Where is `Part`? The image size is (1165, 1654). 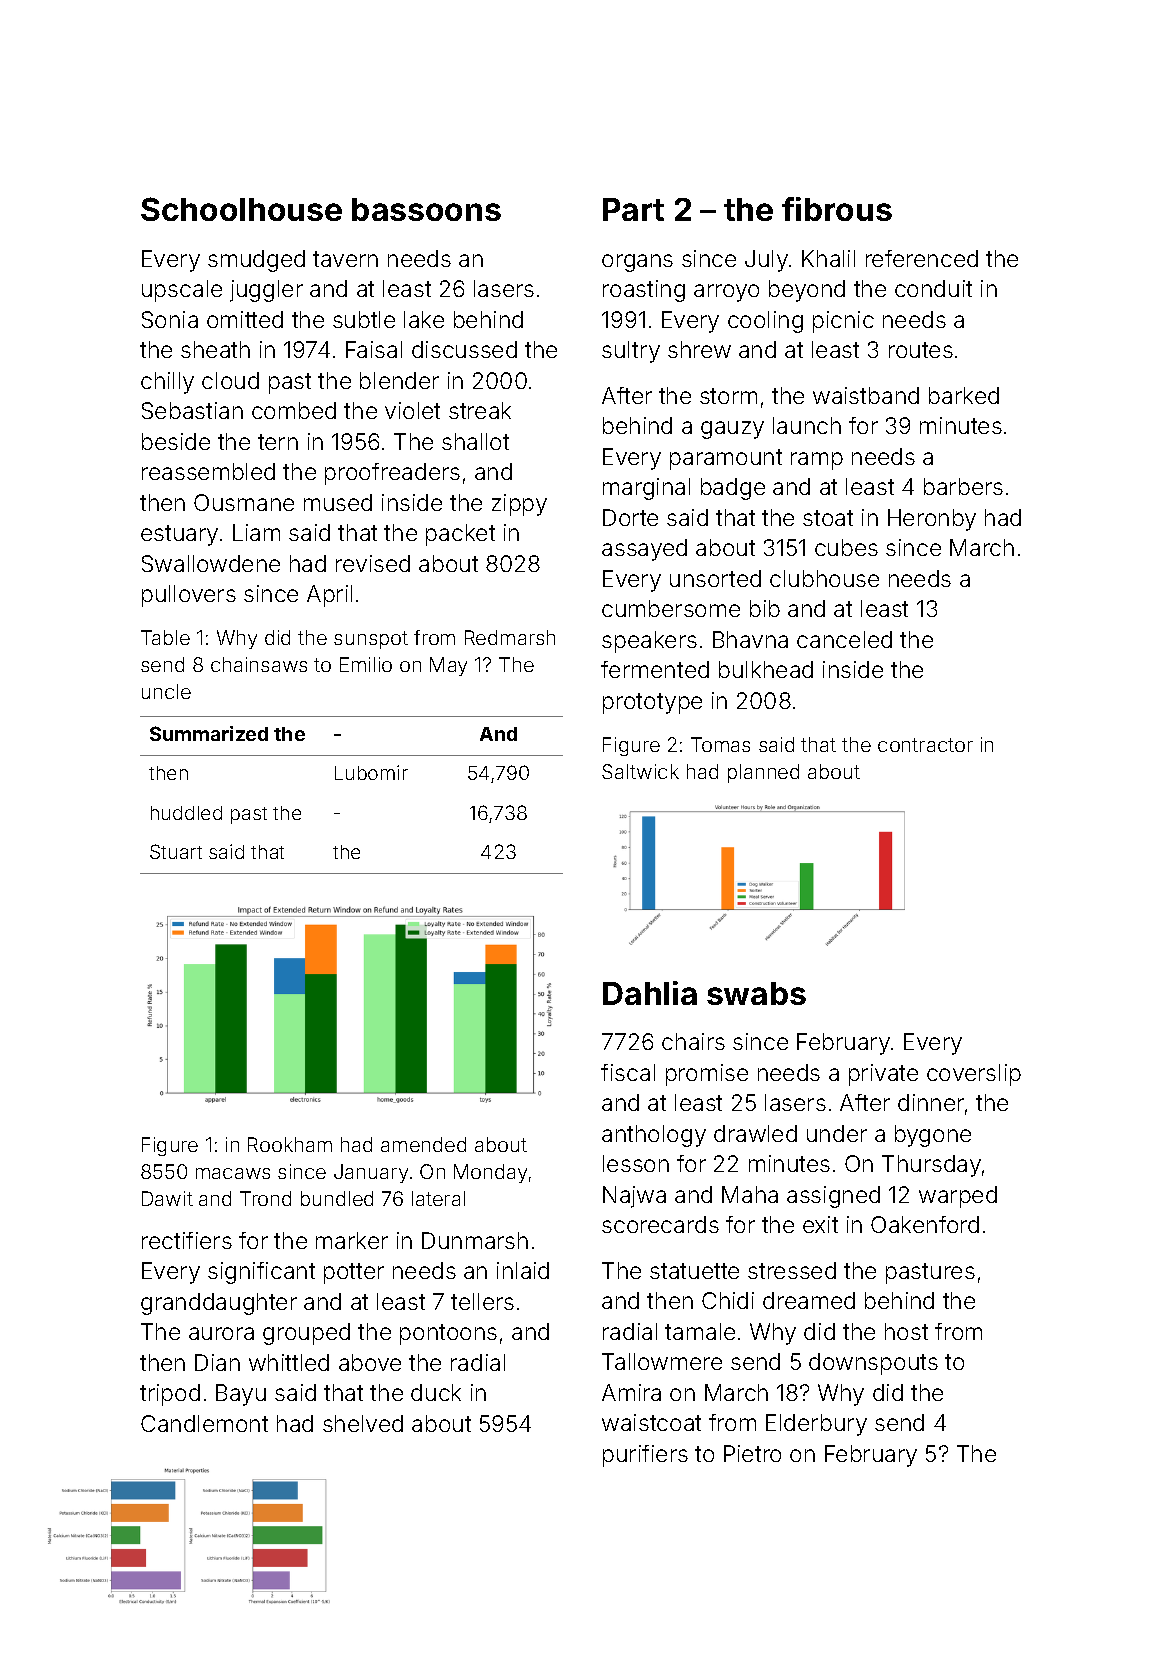
Part is located at coordinates (633, 209).
